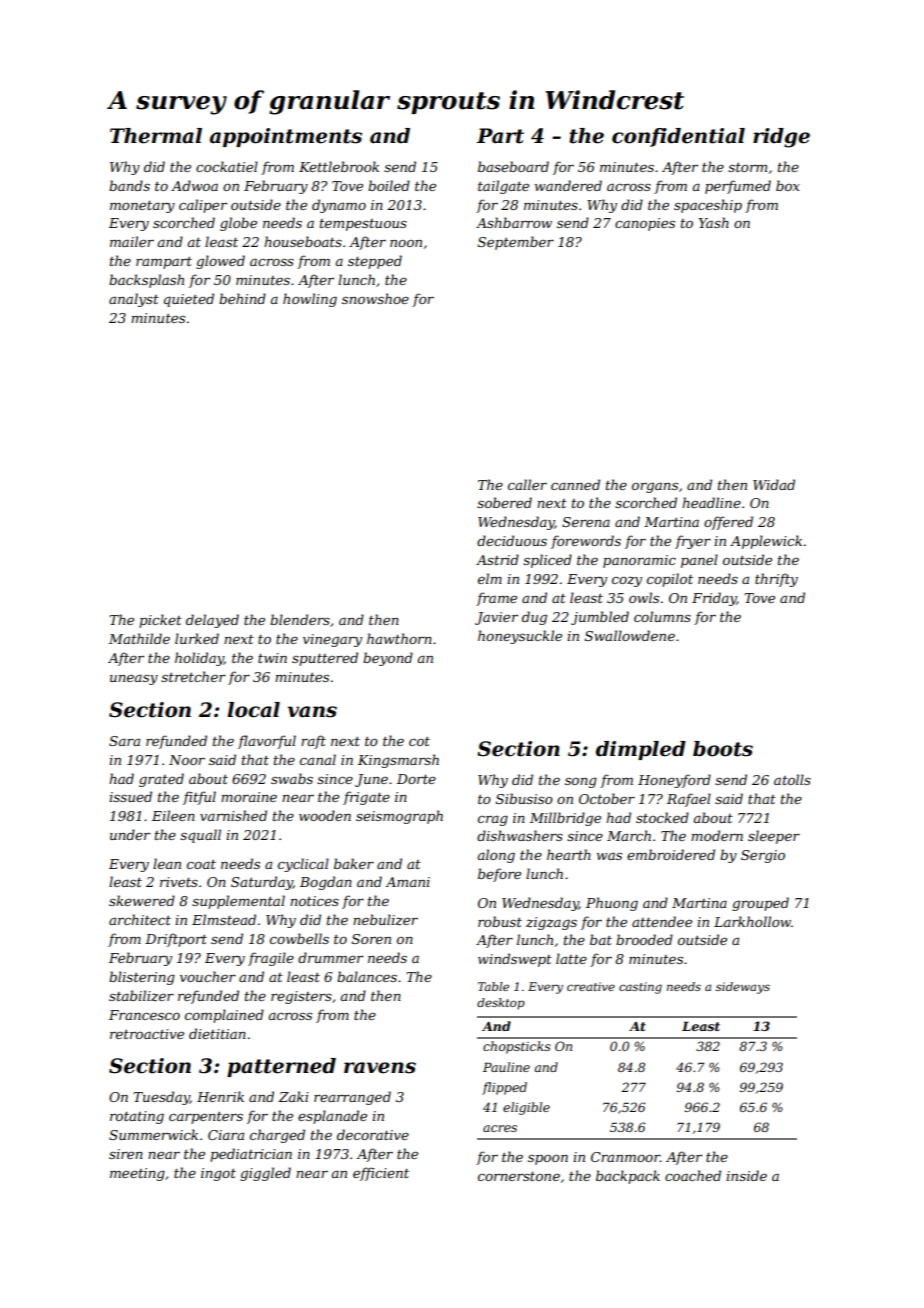  What do you see at coordinates (514, 222) in the document?
I see `Ashbarrow` at bounding box center [514, 222].
